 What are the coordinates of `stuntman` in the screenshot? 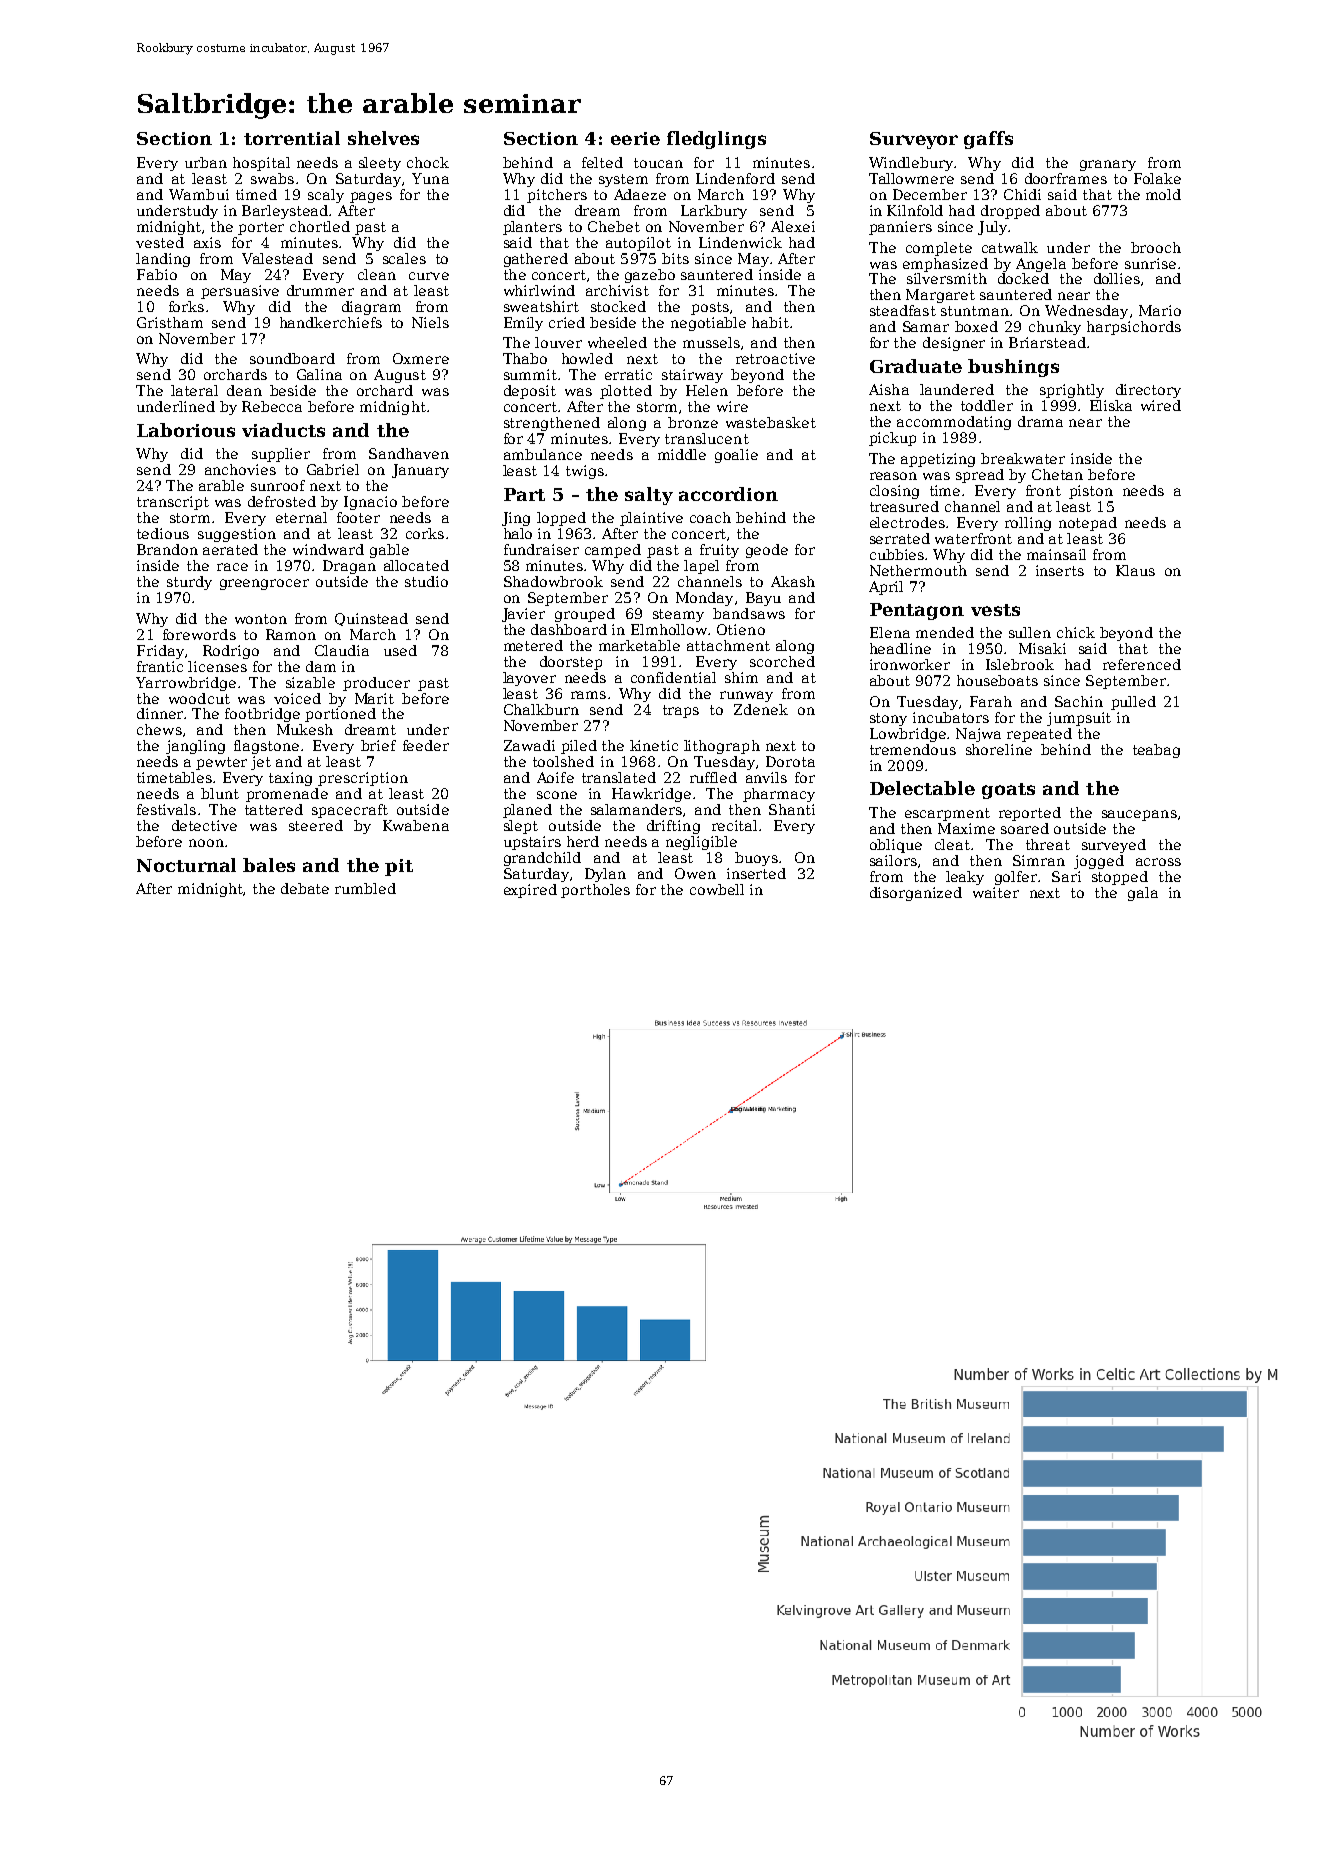 It's located at (975, 311).
